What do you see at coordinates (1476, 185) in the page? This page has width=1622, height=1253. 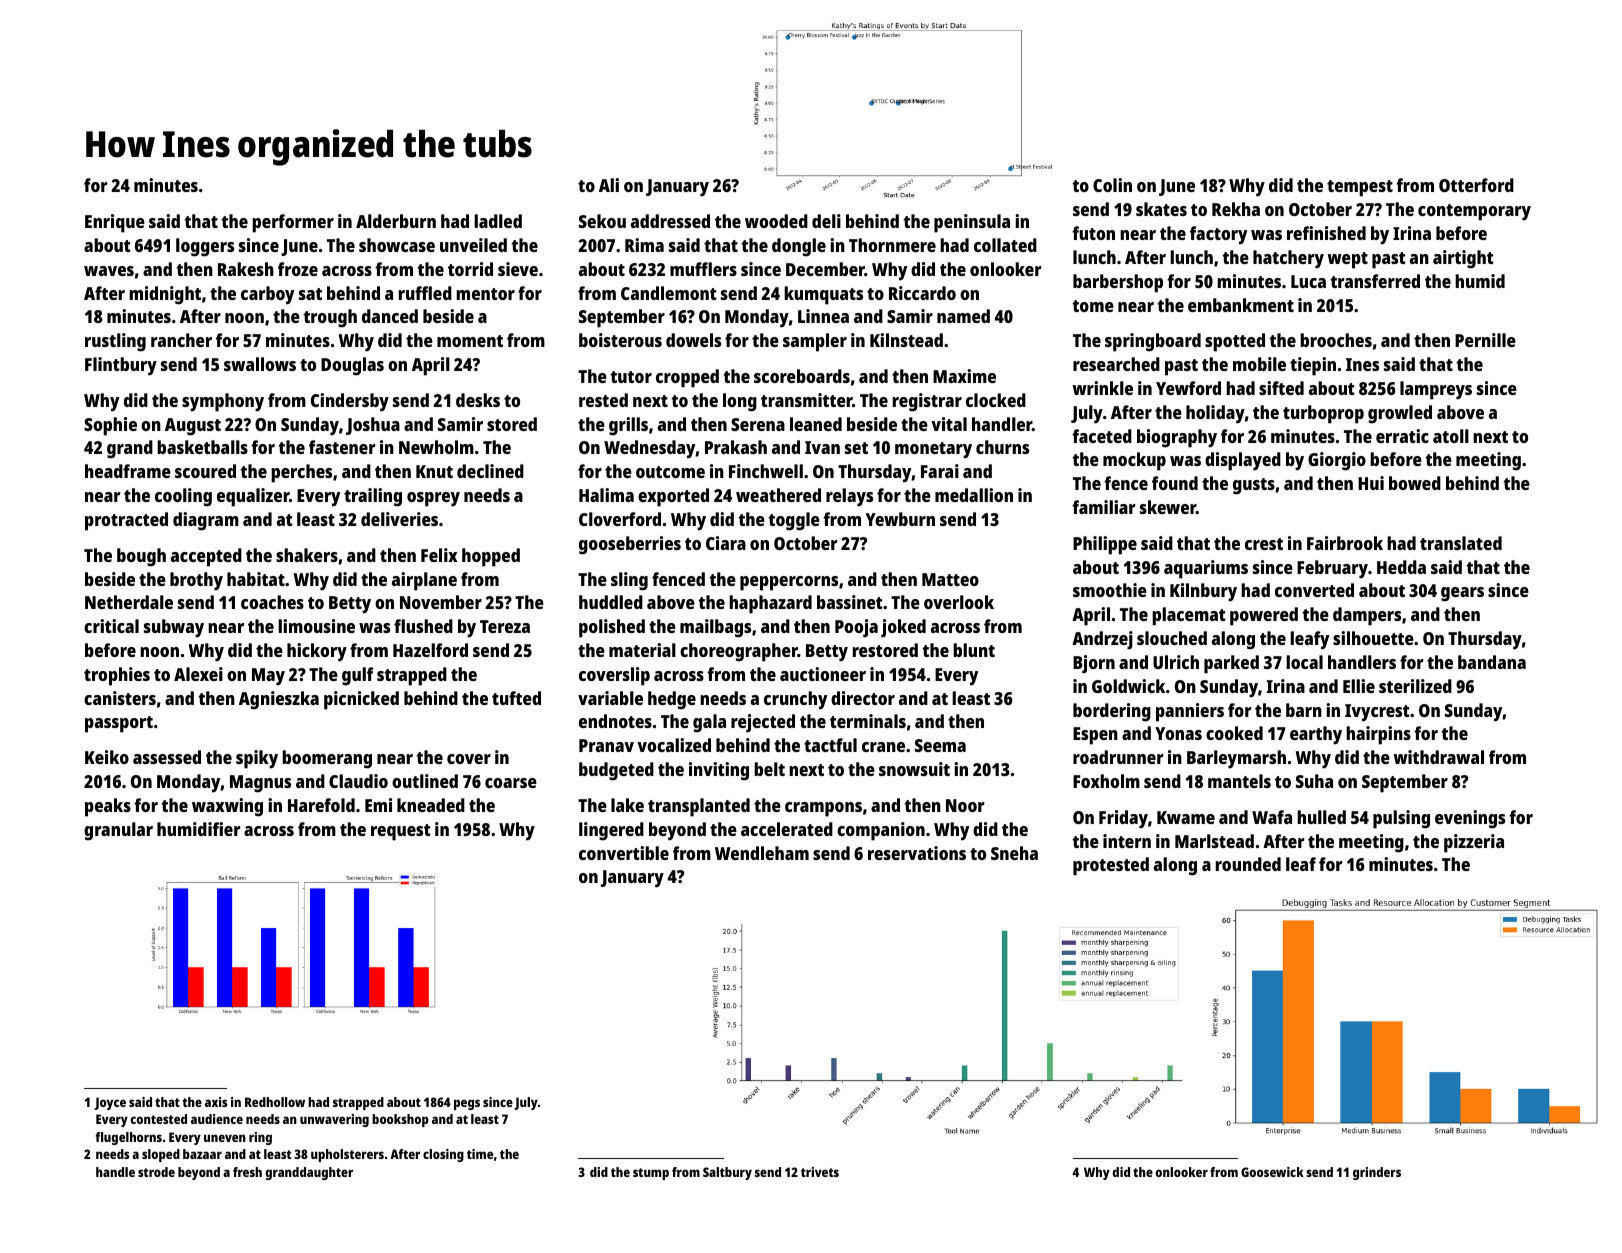 I see `Otterford` at bounding box center [1476, 185].
